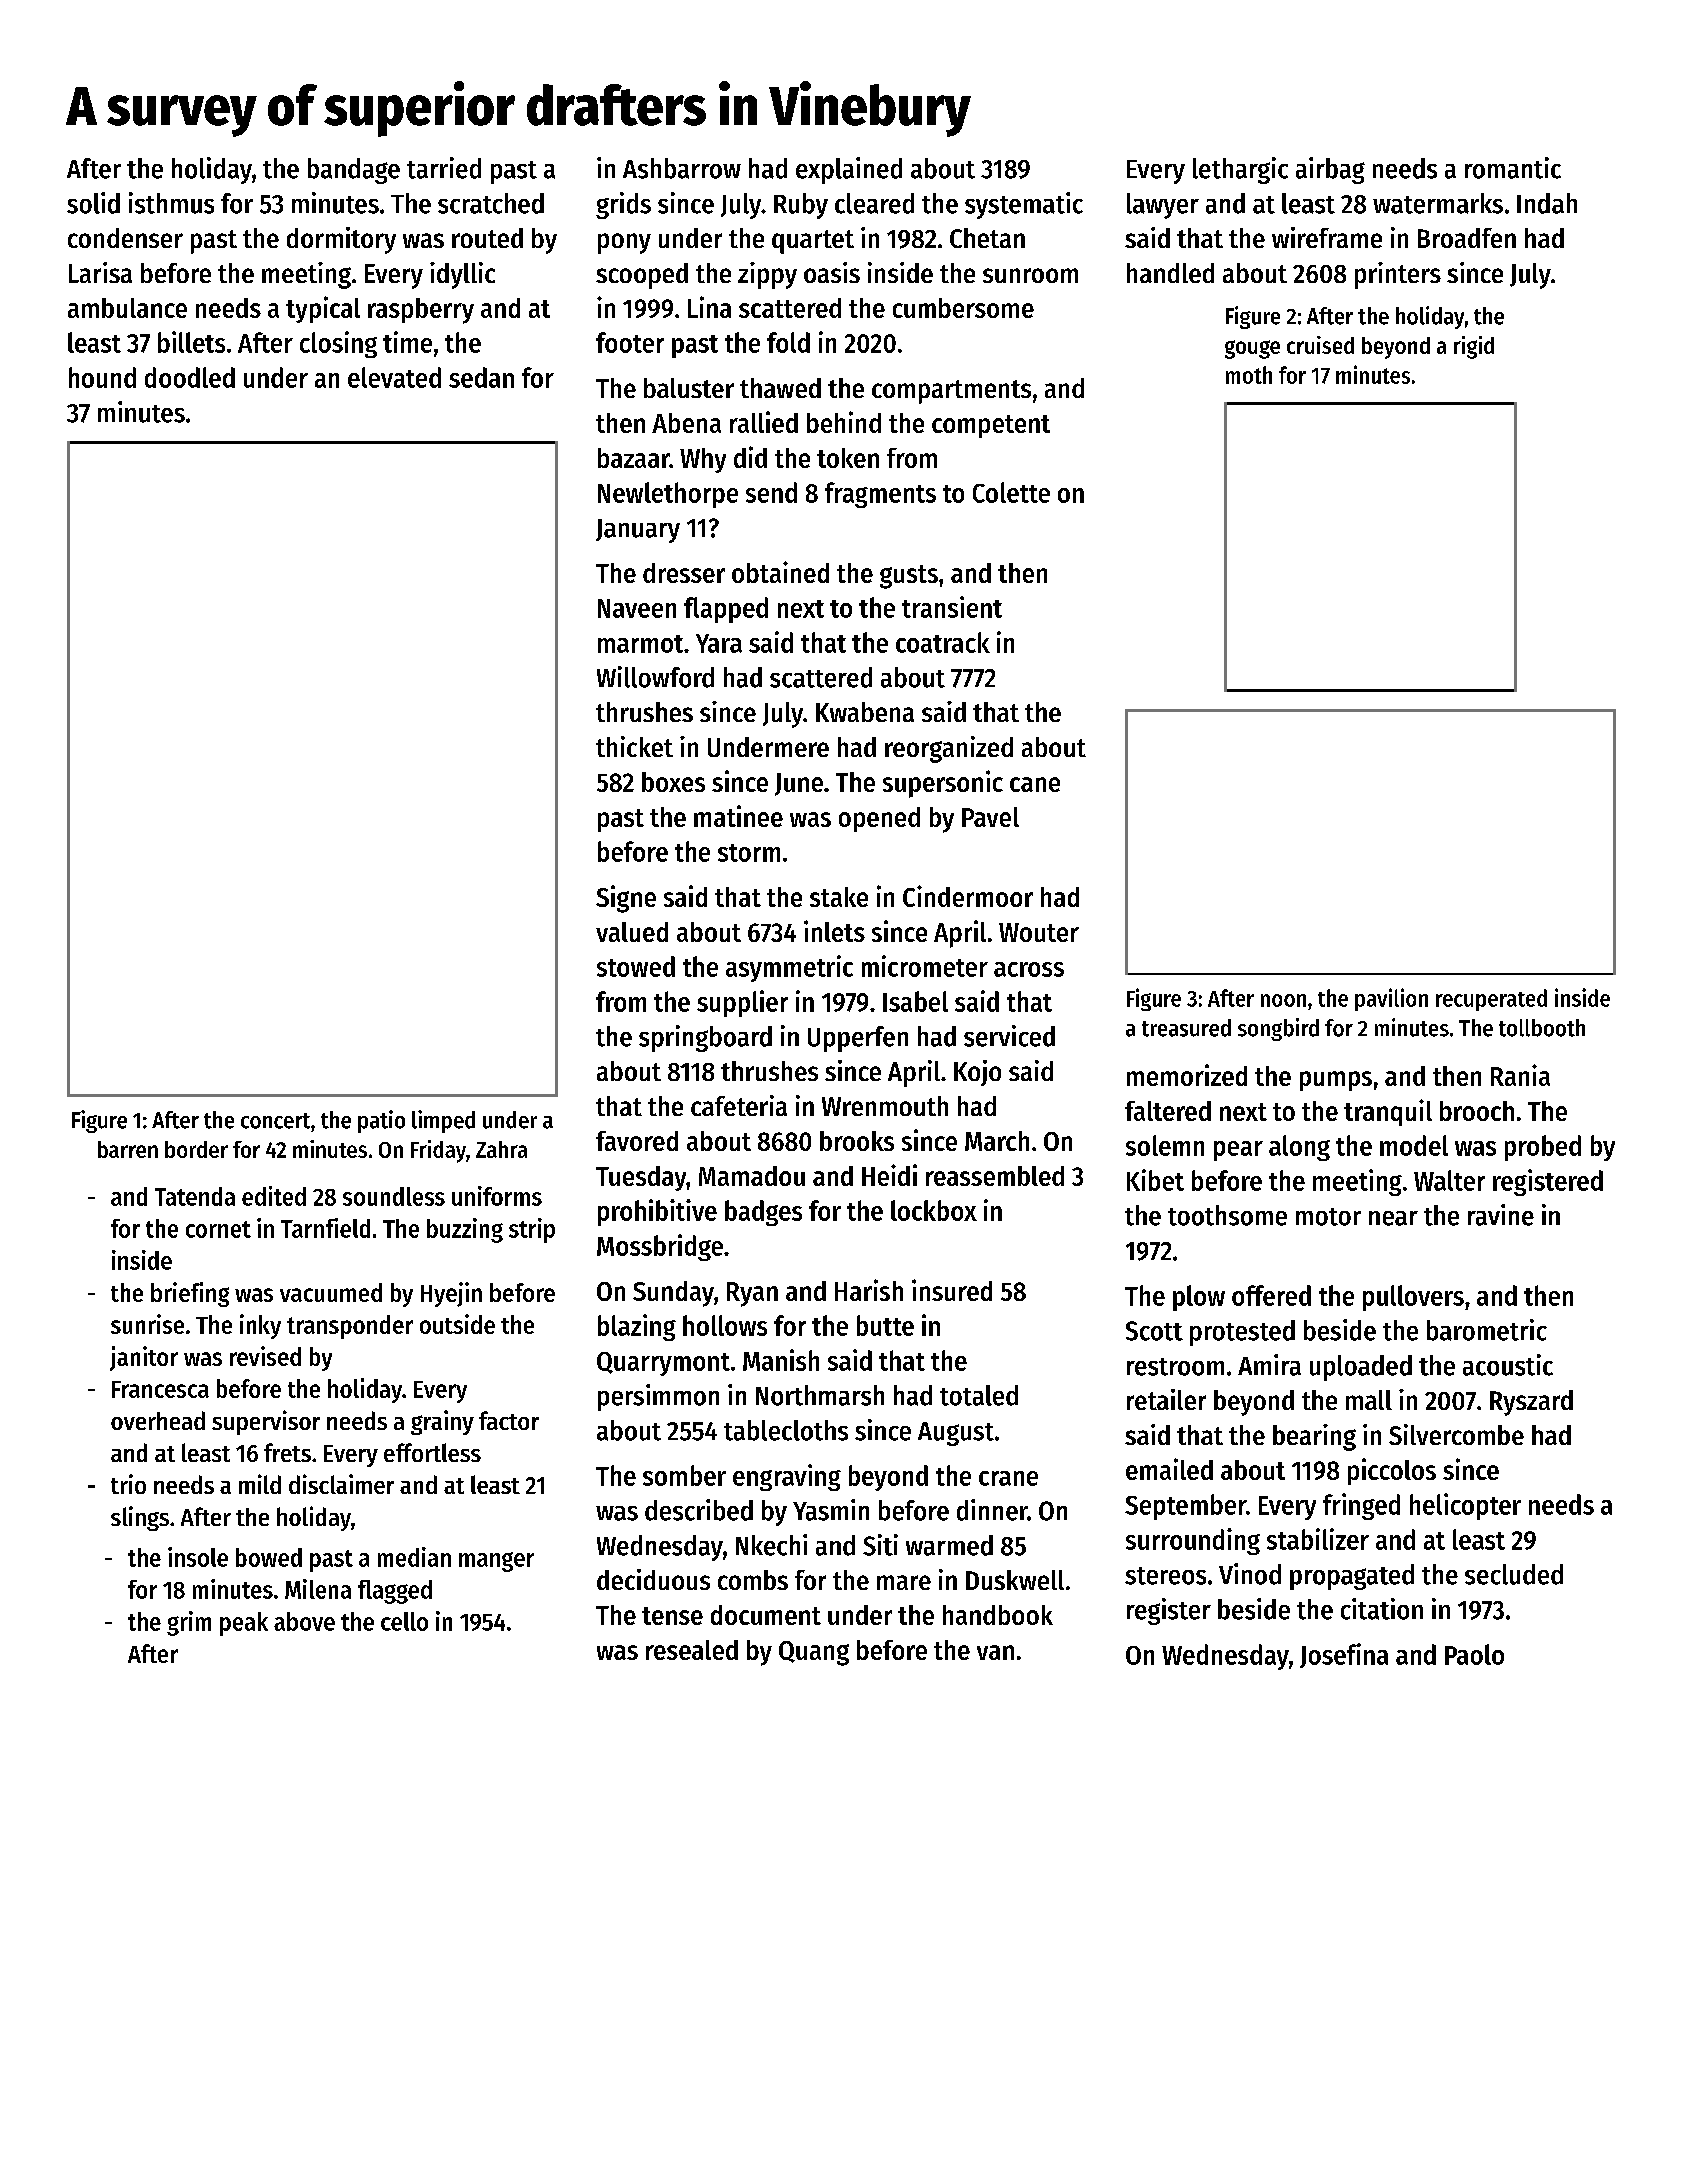  What do you see at coordinates (160, 1389) in the screenshot?
I see `Francesca` at bounding box center [160, 1389].
